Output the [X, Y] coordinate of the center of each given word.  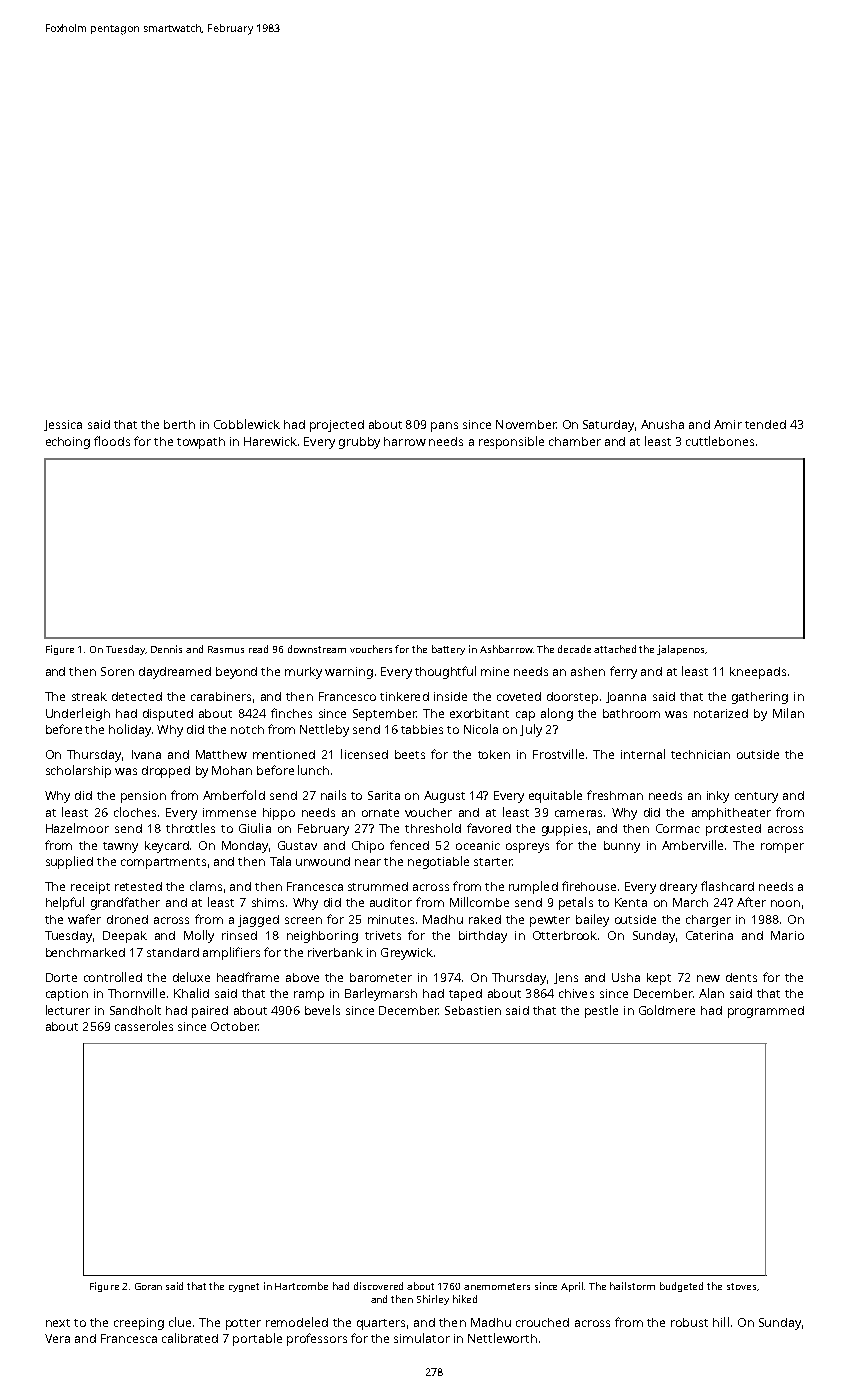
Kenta [631, 902]
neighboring [322, 937]
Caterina [709, 935]
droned [127, 919]
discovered [378, 1286]
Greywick [407, 954]
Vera [57, 1338]
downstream [317, 649]
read [258, 649]
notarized [721, 713]
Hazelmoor [77, 828]
